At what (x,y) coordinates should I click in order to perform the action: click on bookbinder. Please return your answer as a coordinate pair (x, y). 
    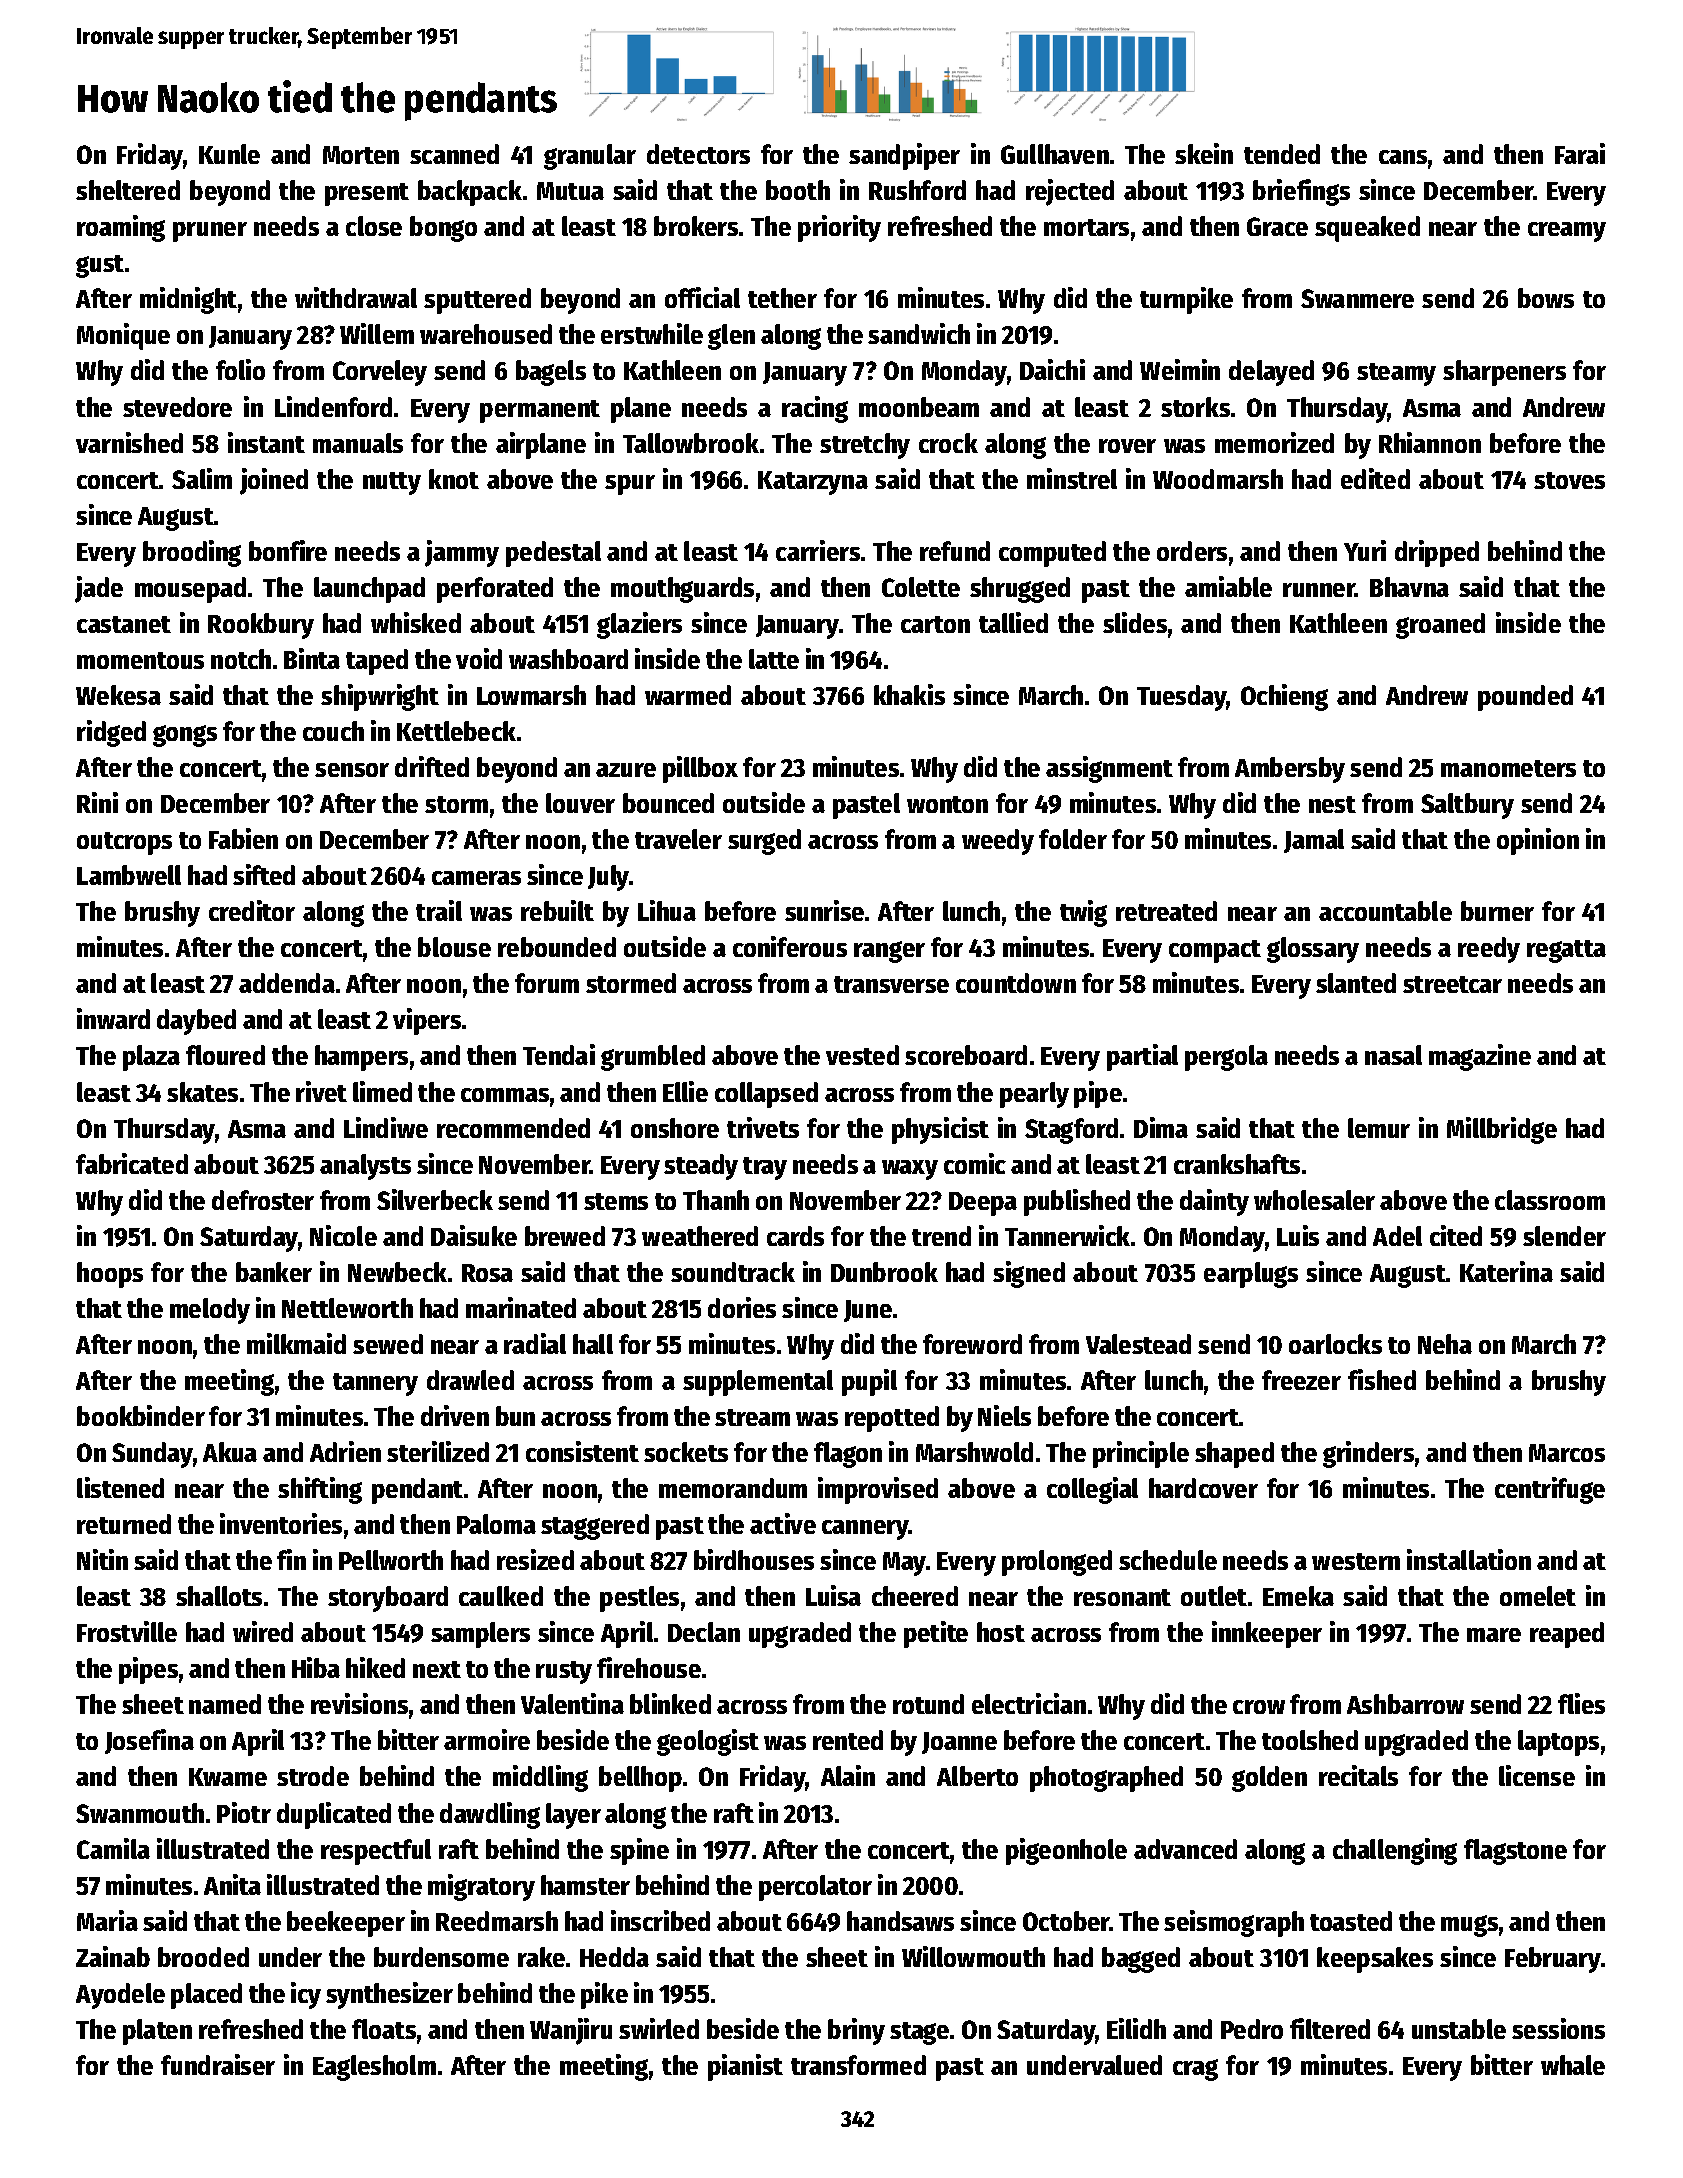
    Looking at the image, I should click on (141, 1415).
